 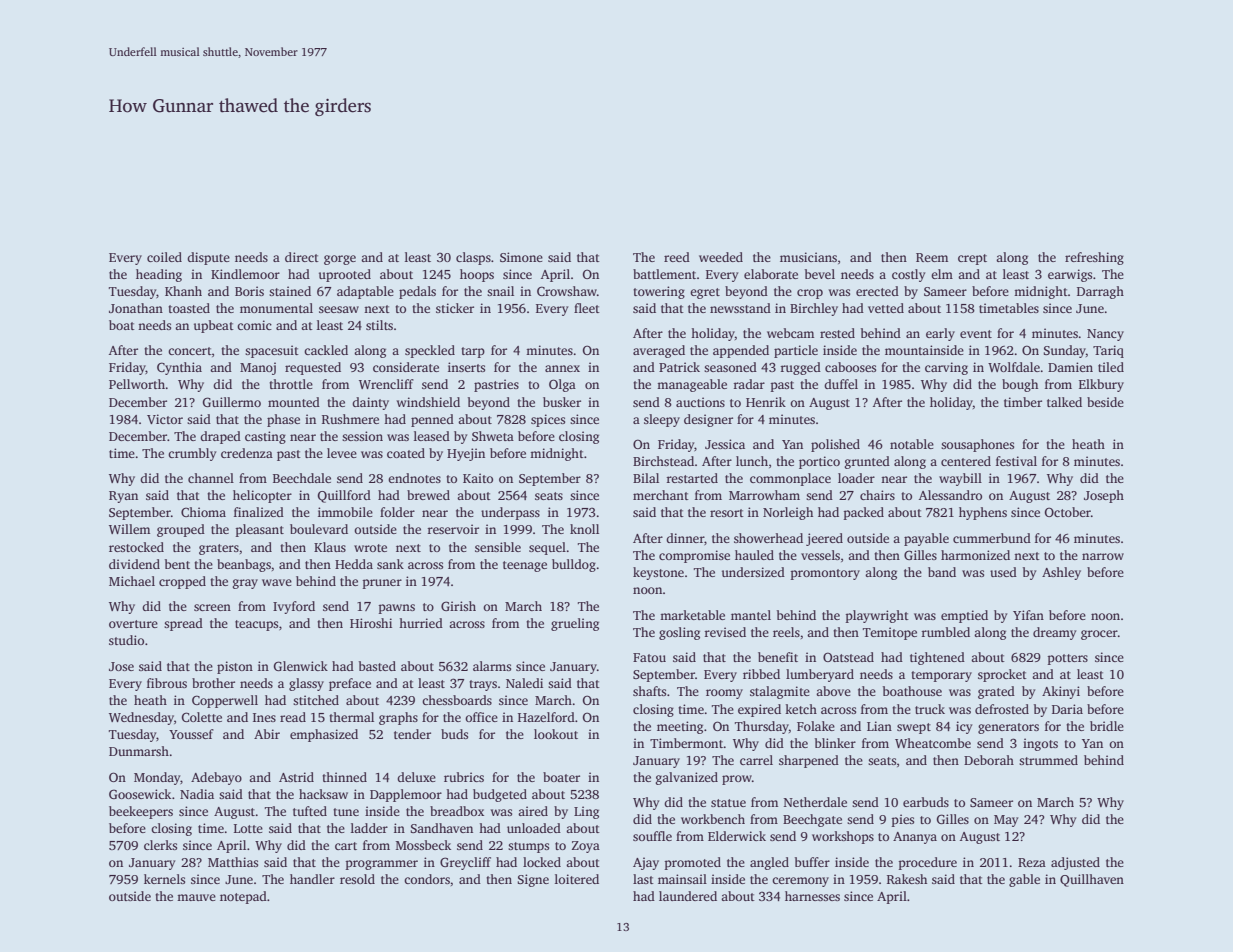 What do you see at coordinates (302, 257) in the screenshot?
I see `direct` at bounding box center [302, 257].
